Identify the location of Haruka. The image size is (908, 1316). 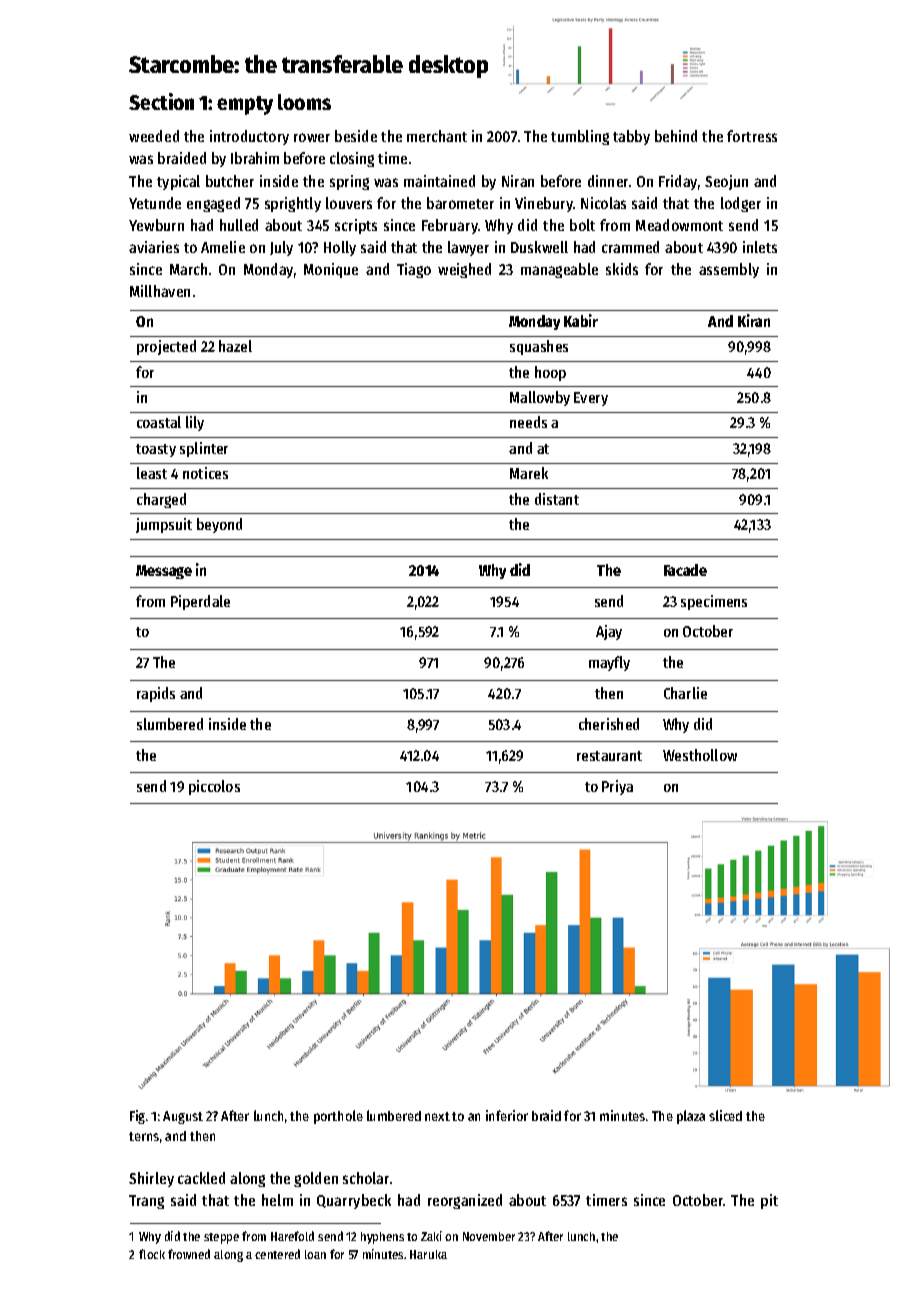
(428, 1254).
